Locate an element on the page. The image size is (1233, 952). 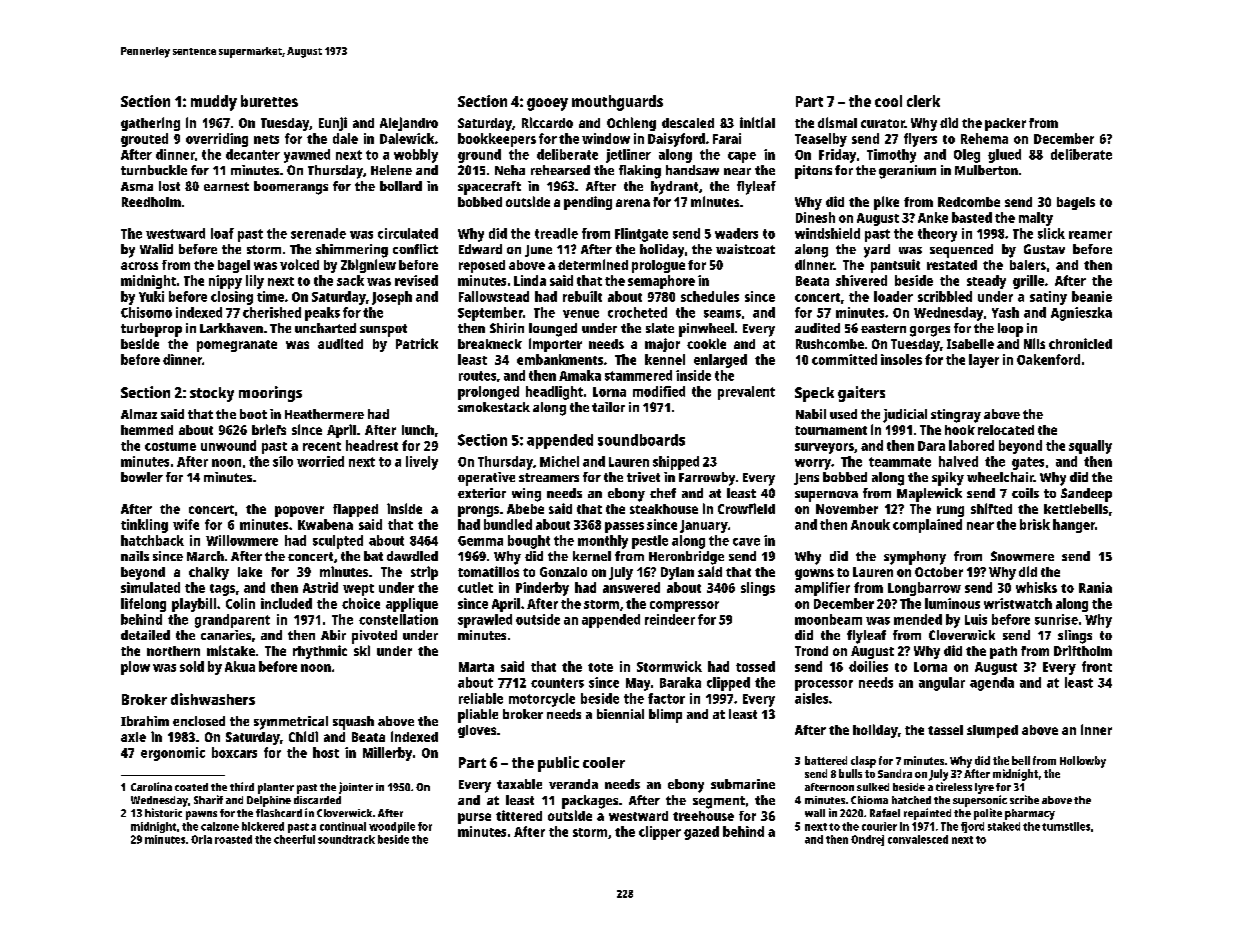
sculpted is located at coordinates (338, 542).
